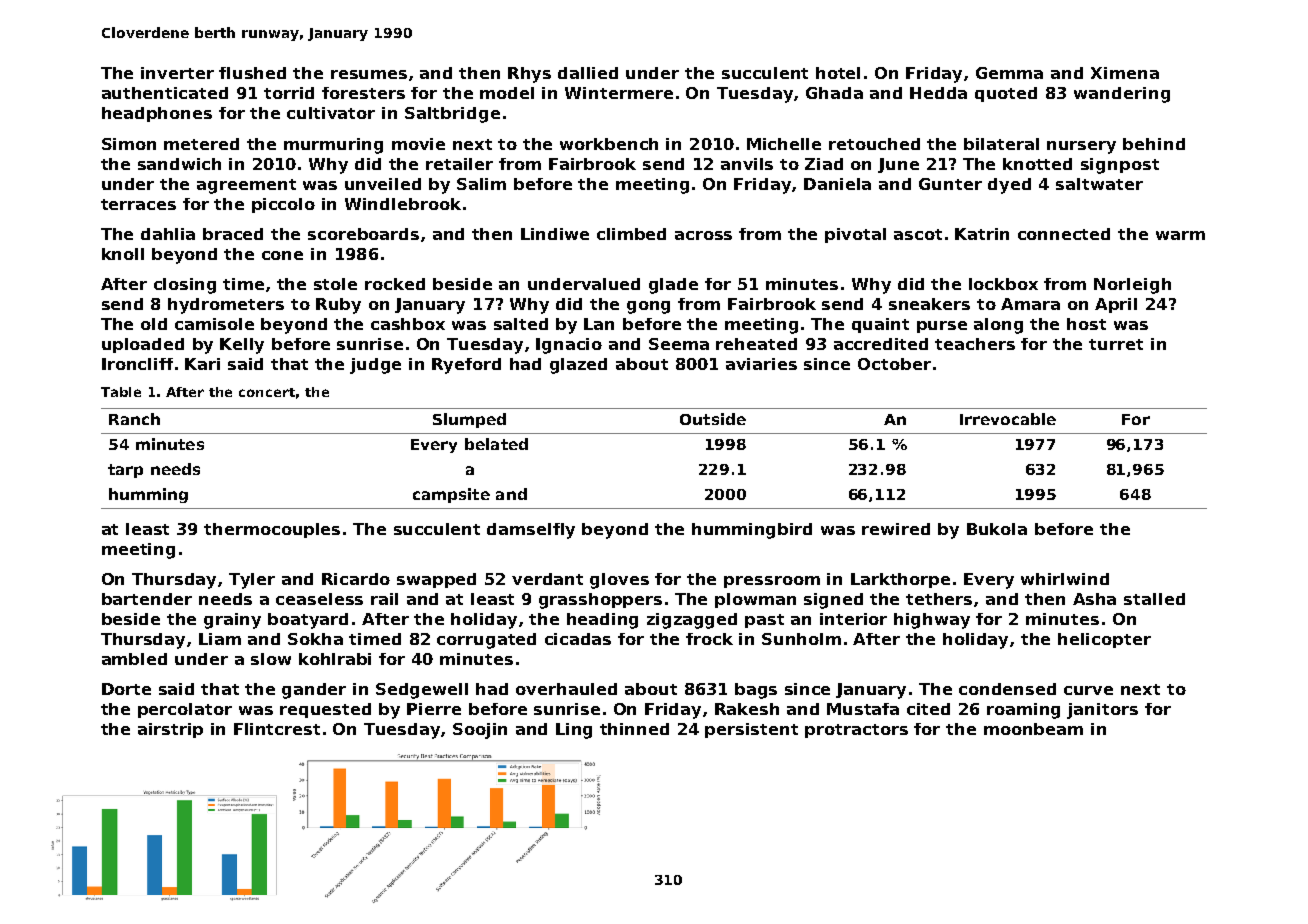 Image resolution: width=1308 pixels, height=924 pixels. Describe the element at coordinates (1120, 166) in the document. I see `signpost` at that location.
